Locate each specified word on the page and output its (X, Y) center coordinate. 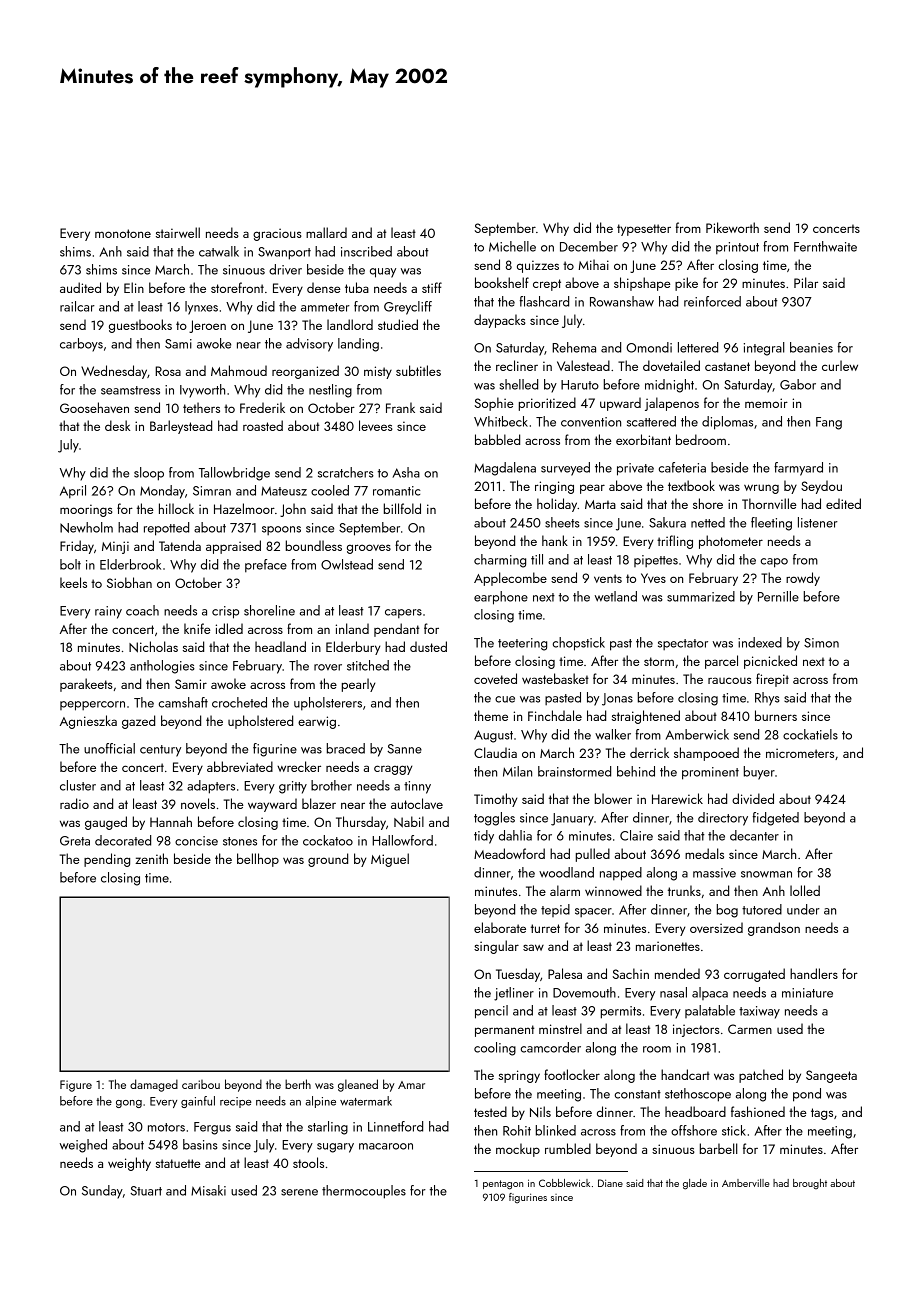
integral (764, 349)
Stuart (146, 1191)
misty (378, 372)
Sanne (404, 749)
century (160, 751)
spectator (683, 644)
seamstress (130, 390)
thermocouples (364, 1192)
